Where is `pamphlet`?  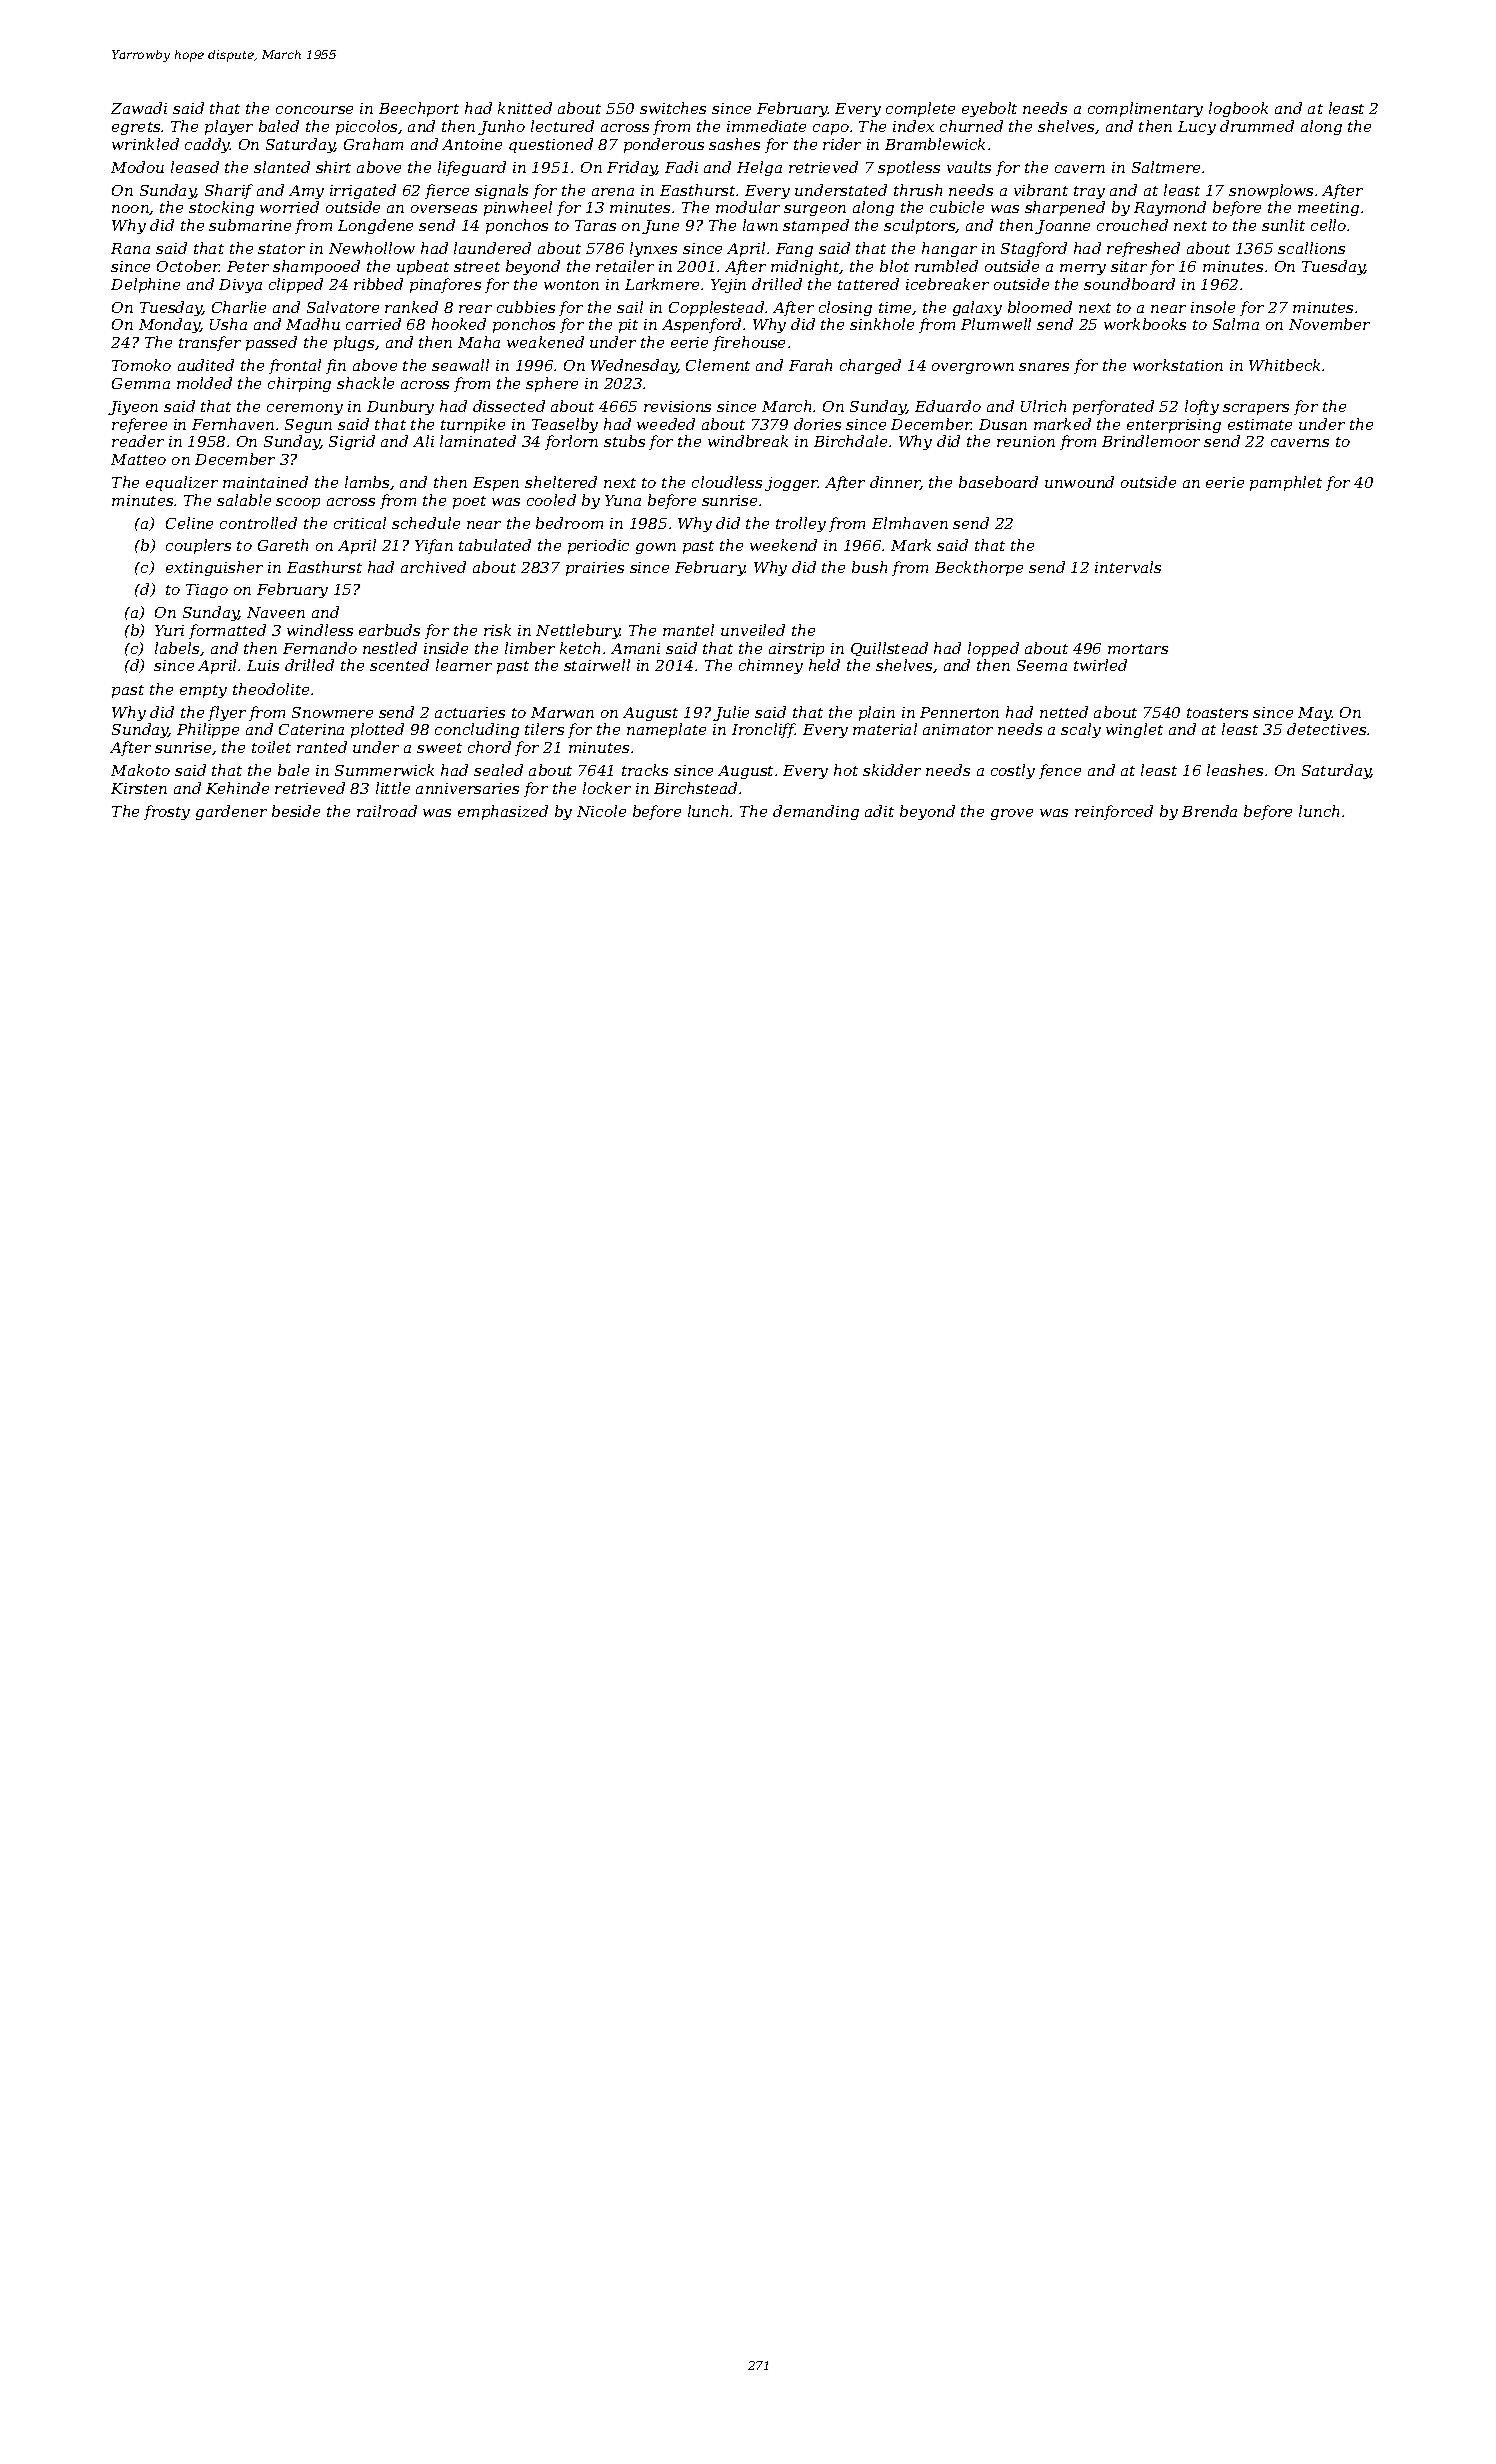
pamphlet is located at coordinates (1286, 483).
